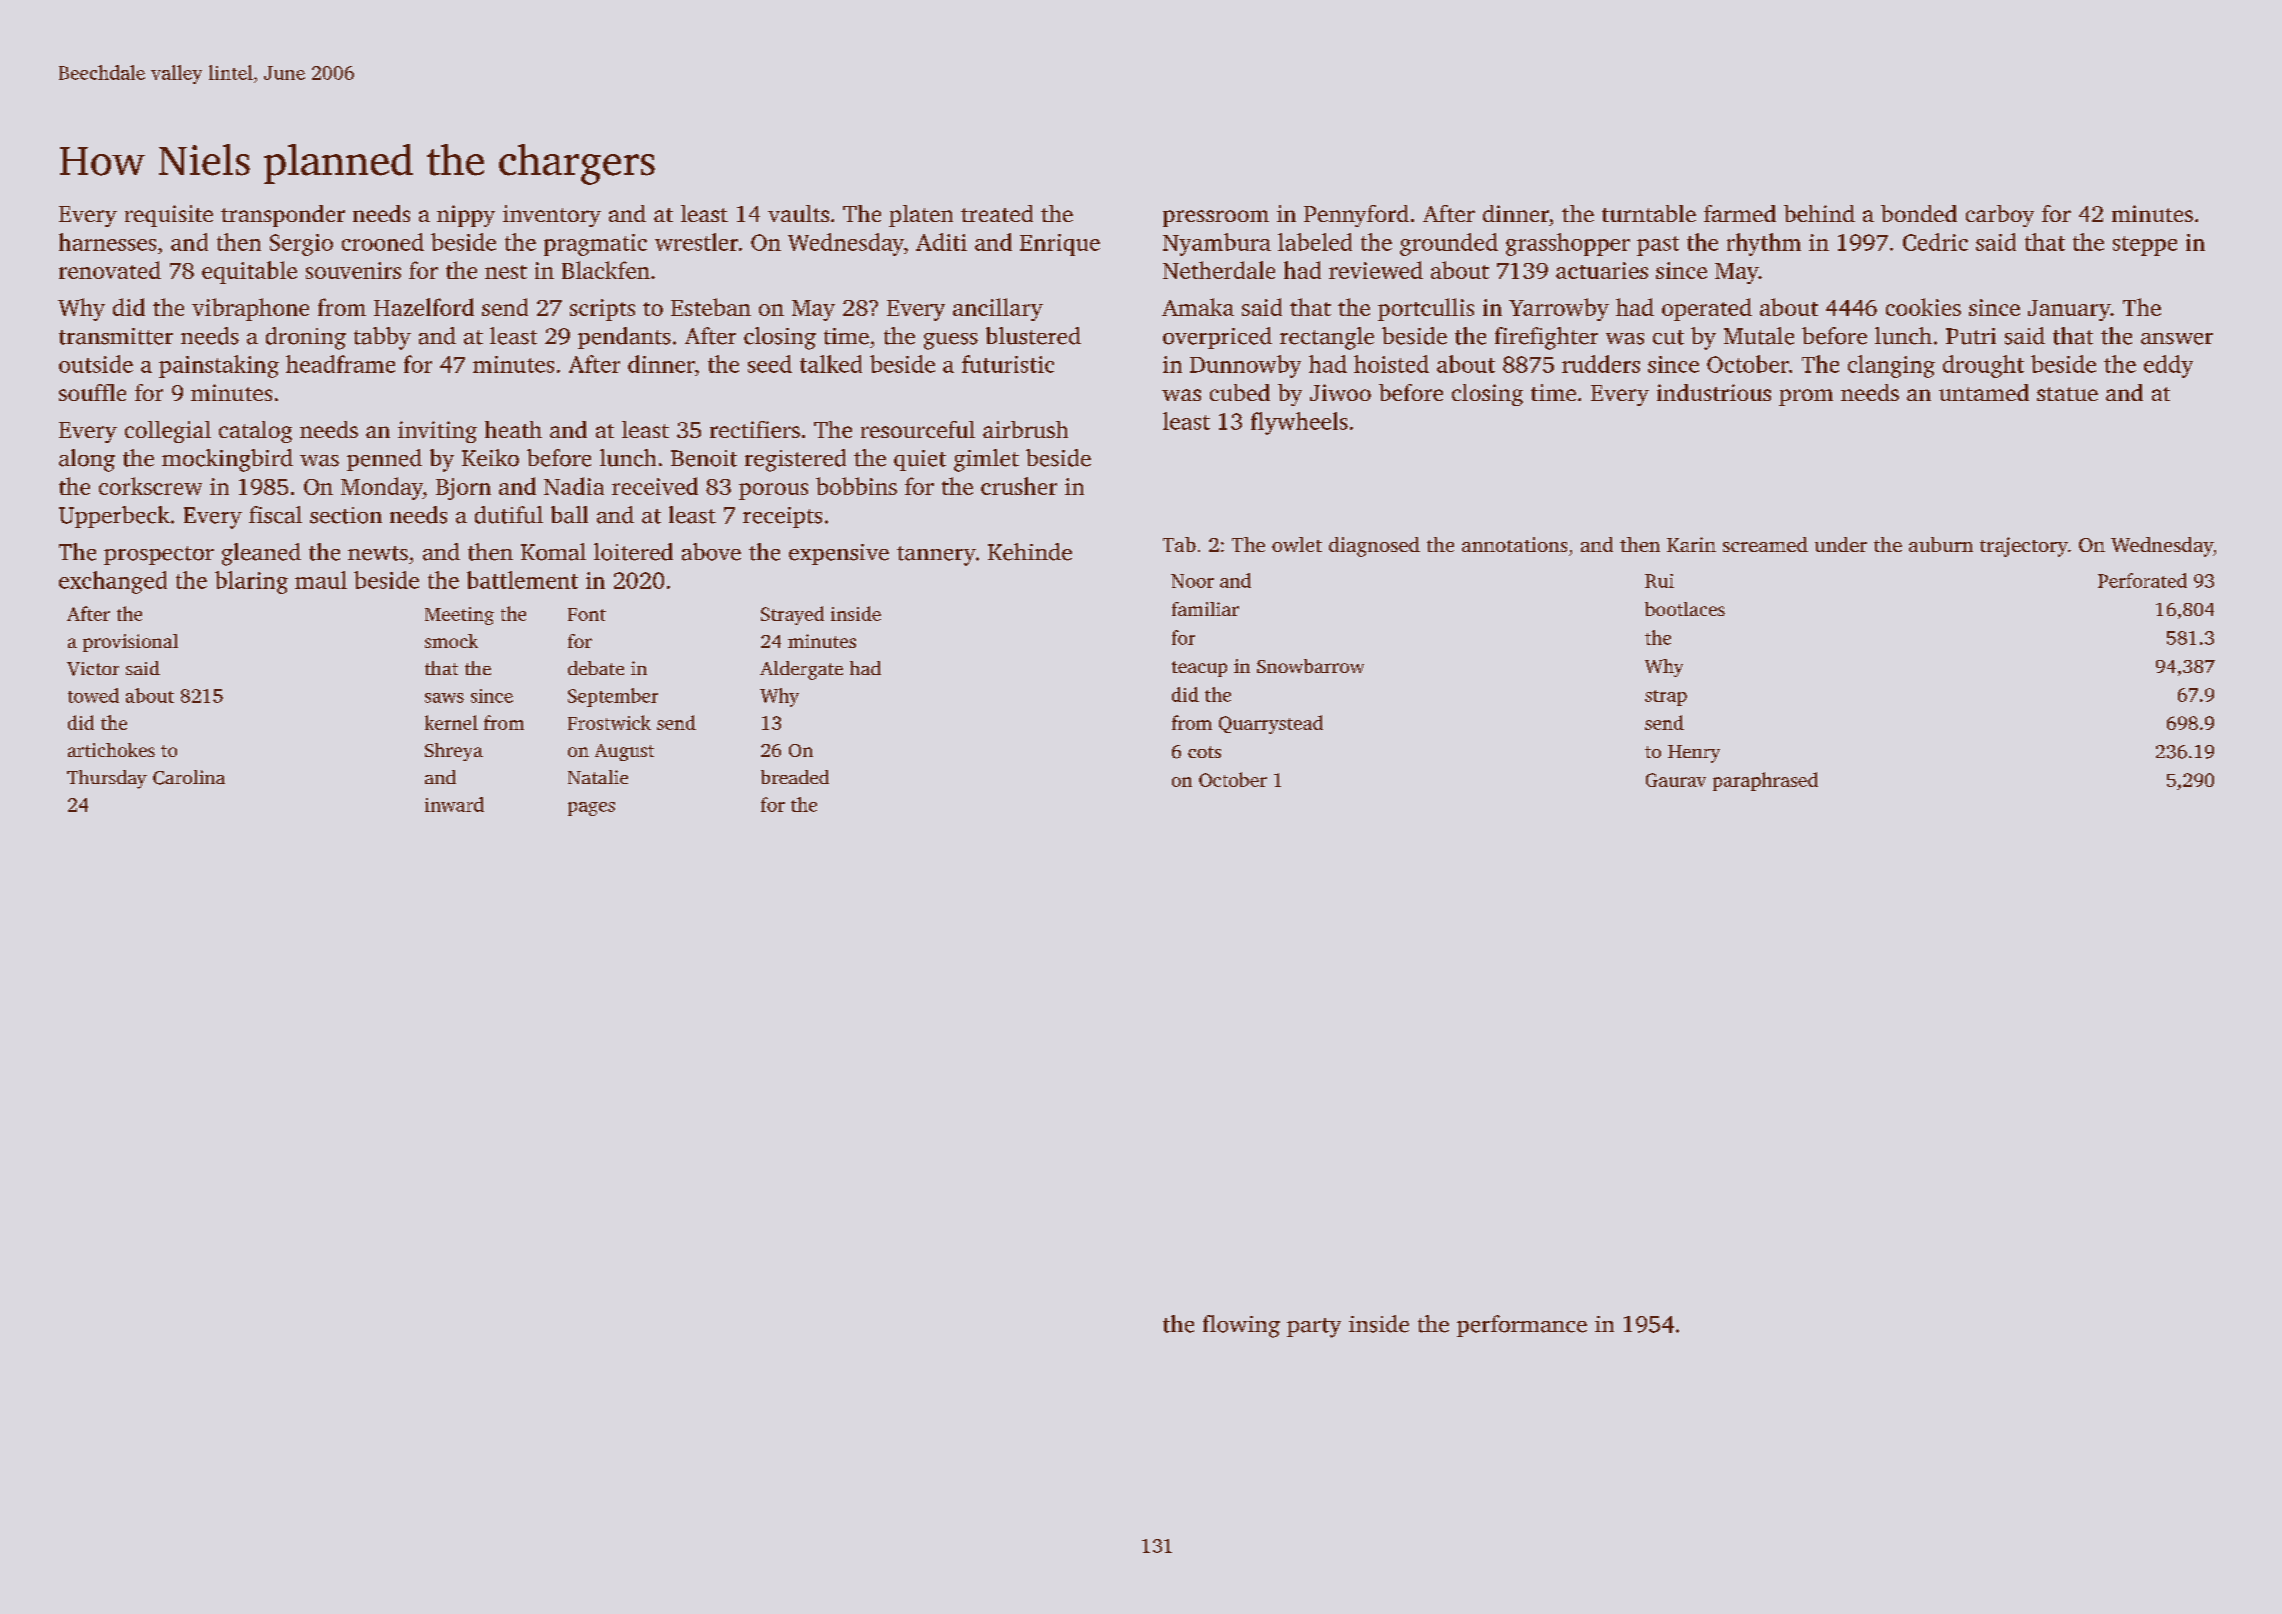  What do you see at coordinates (1522, 1326) in the screenshot?
I see `performance` at bounding box center [1522, 1326].
